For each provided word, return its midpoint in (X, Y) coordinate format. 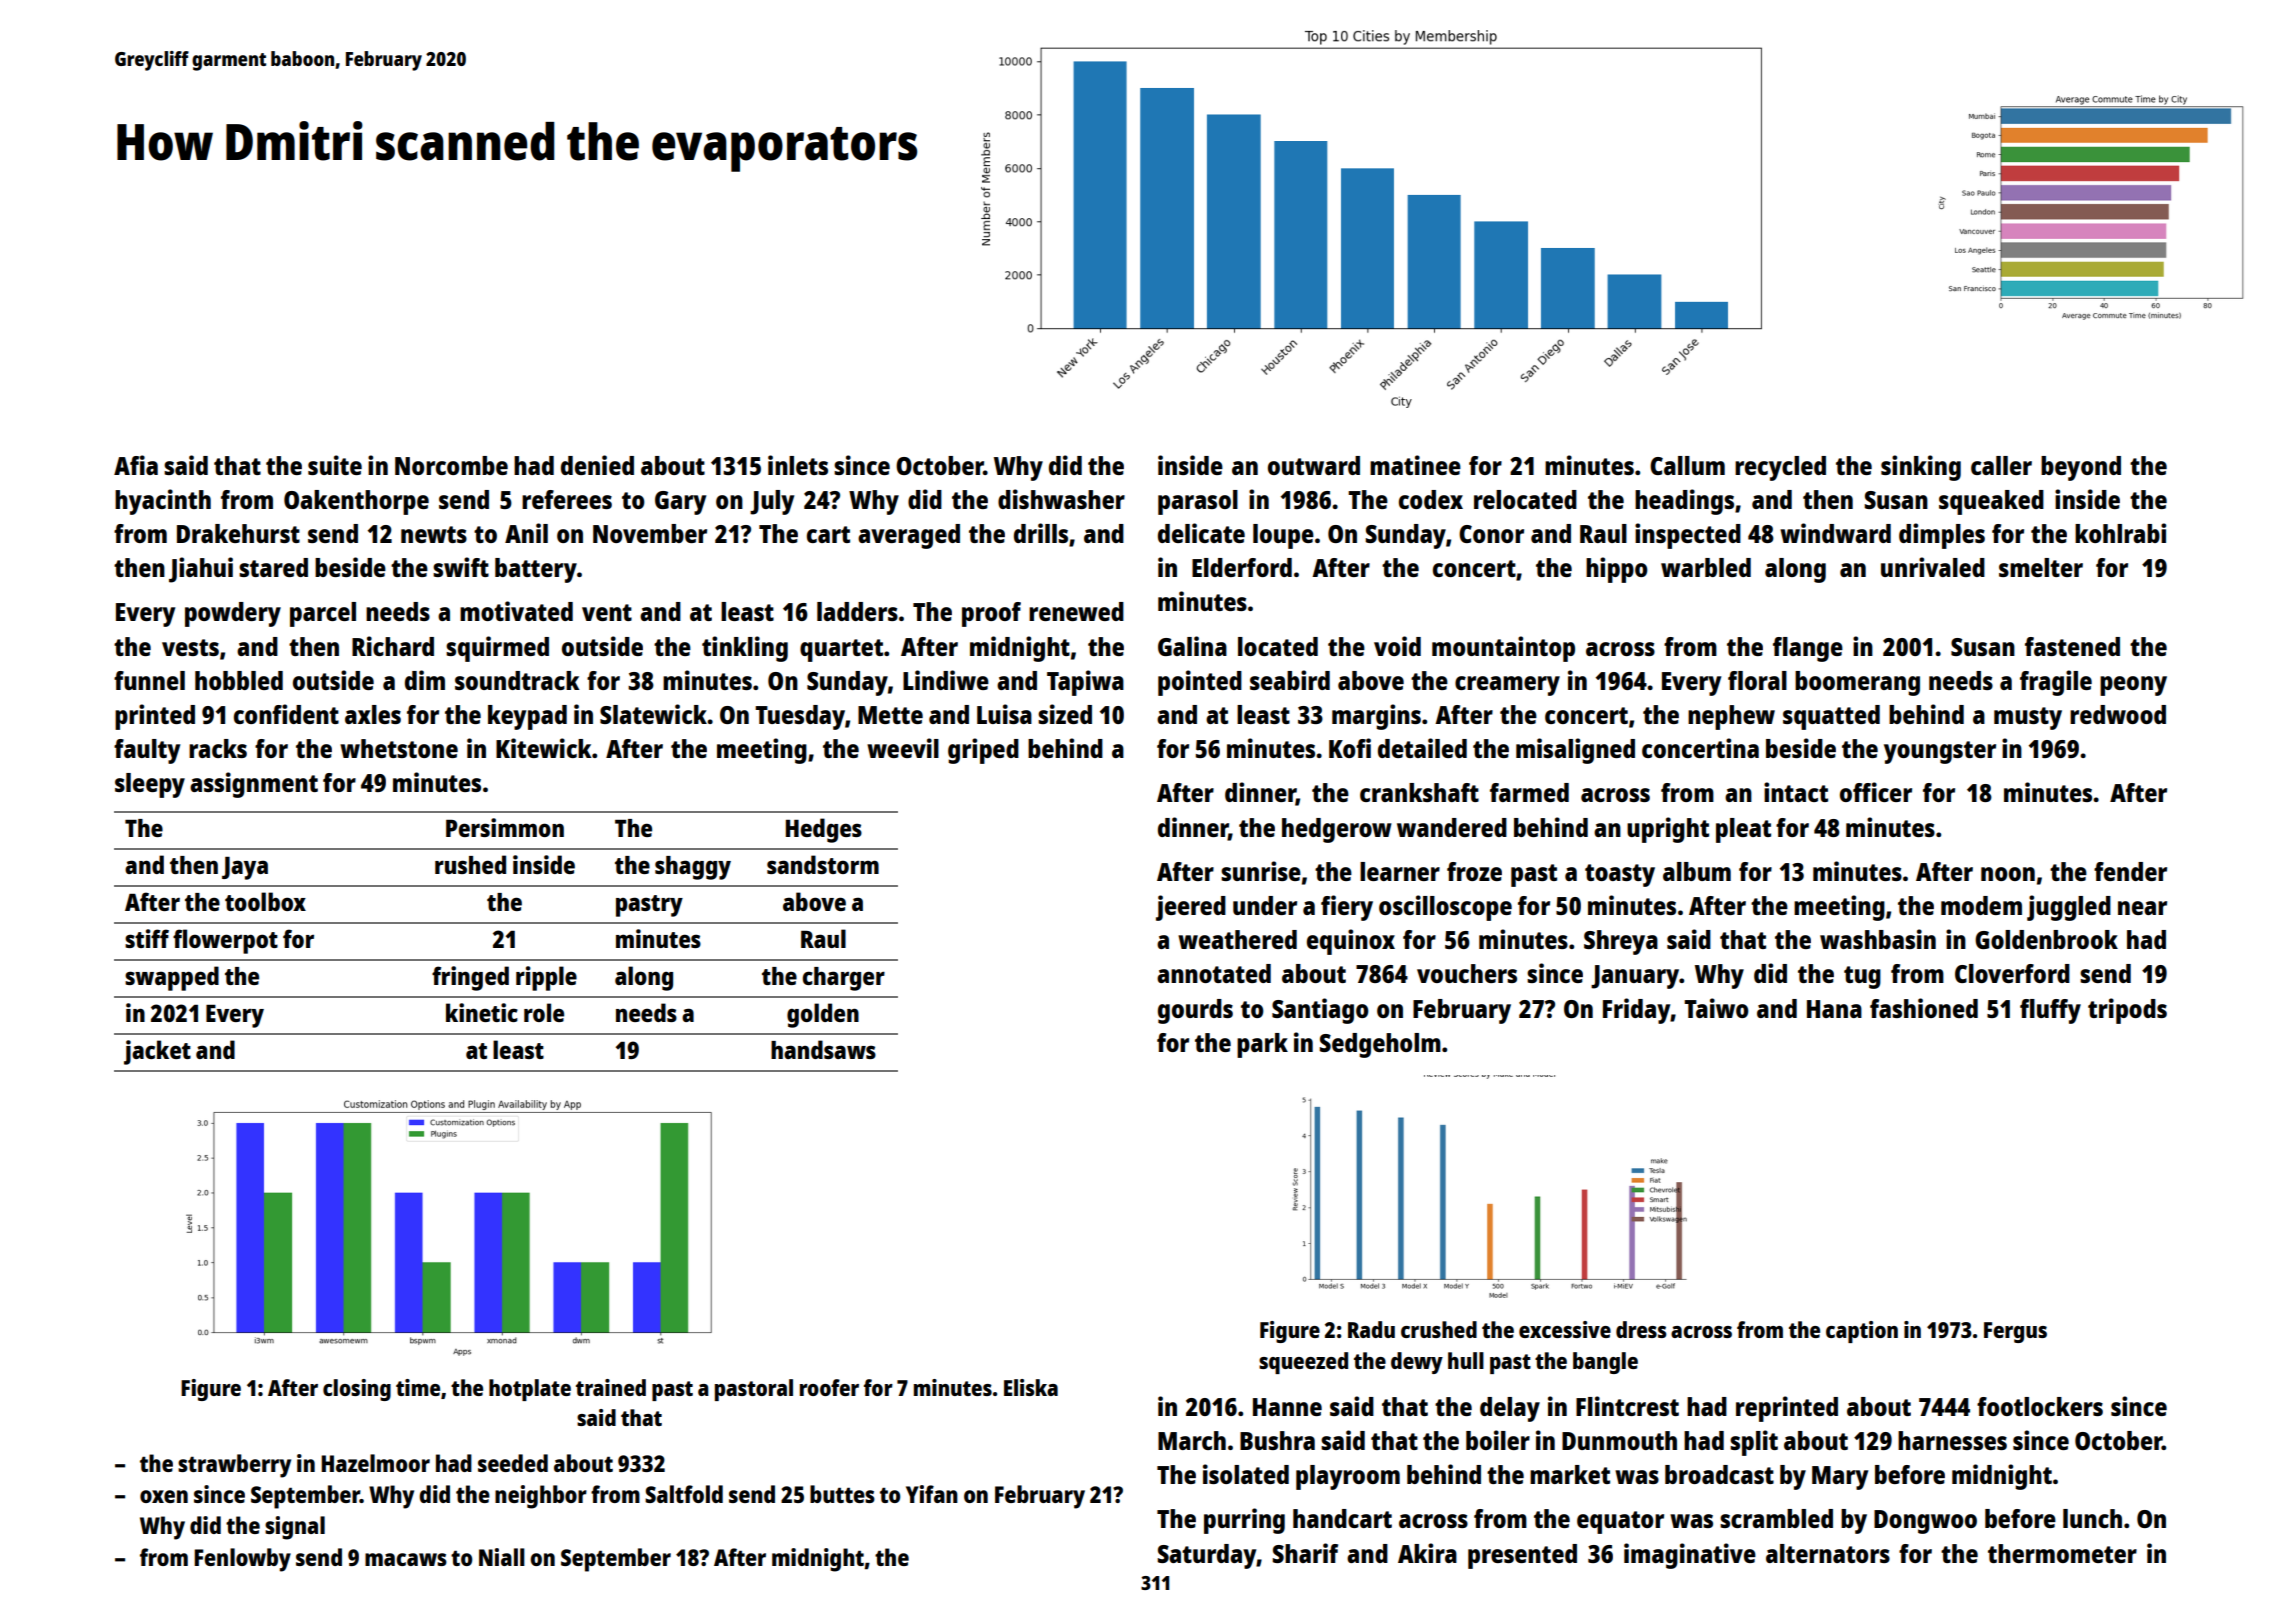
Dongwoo (1925, 1522)
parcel (323, 614)
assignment (254, 785)
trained (611, 1387)
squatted (1831, 717)
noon (2008, 874)
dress (1641, 1329)
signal (295, 1528)
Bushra (1277, 1440)
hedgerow (1337, 830)
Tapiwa (1085, 683)
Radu (1371, 1329)
